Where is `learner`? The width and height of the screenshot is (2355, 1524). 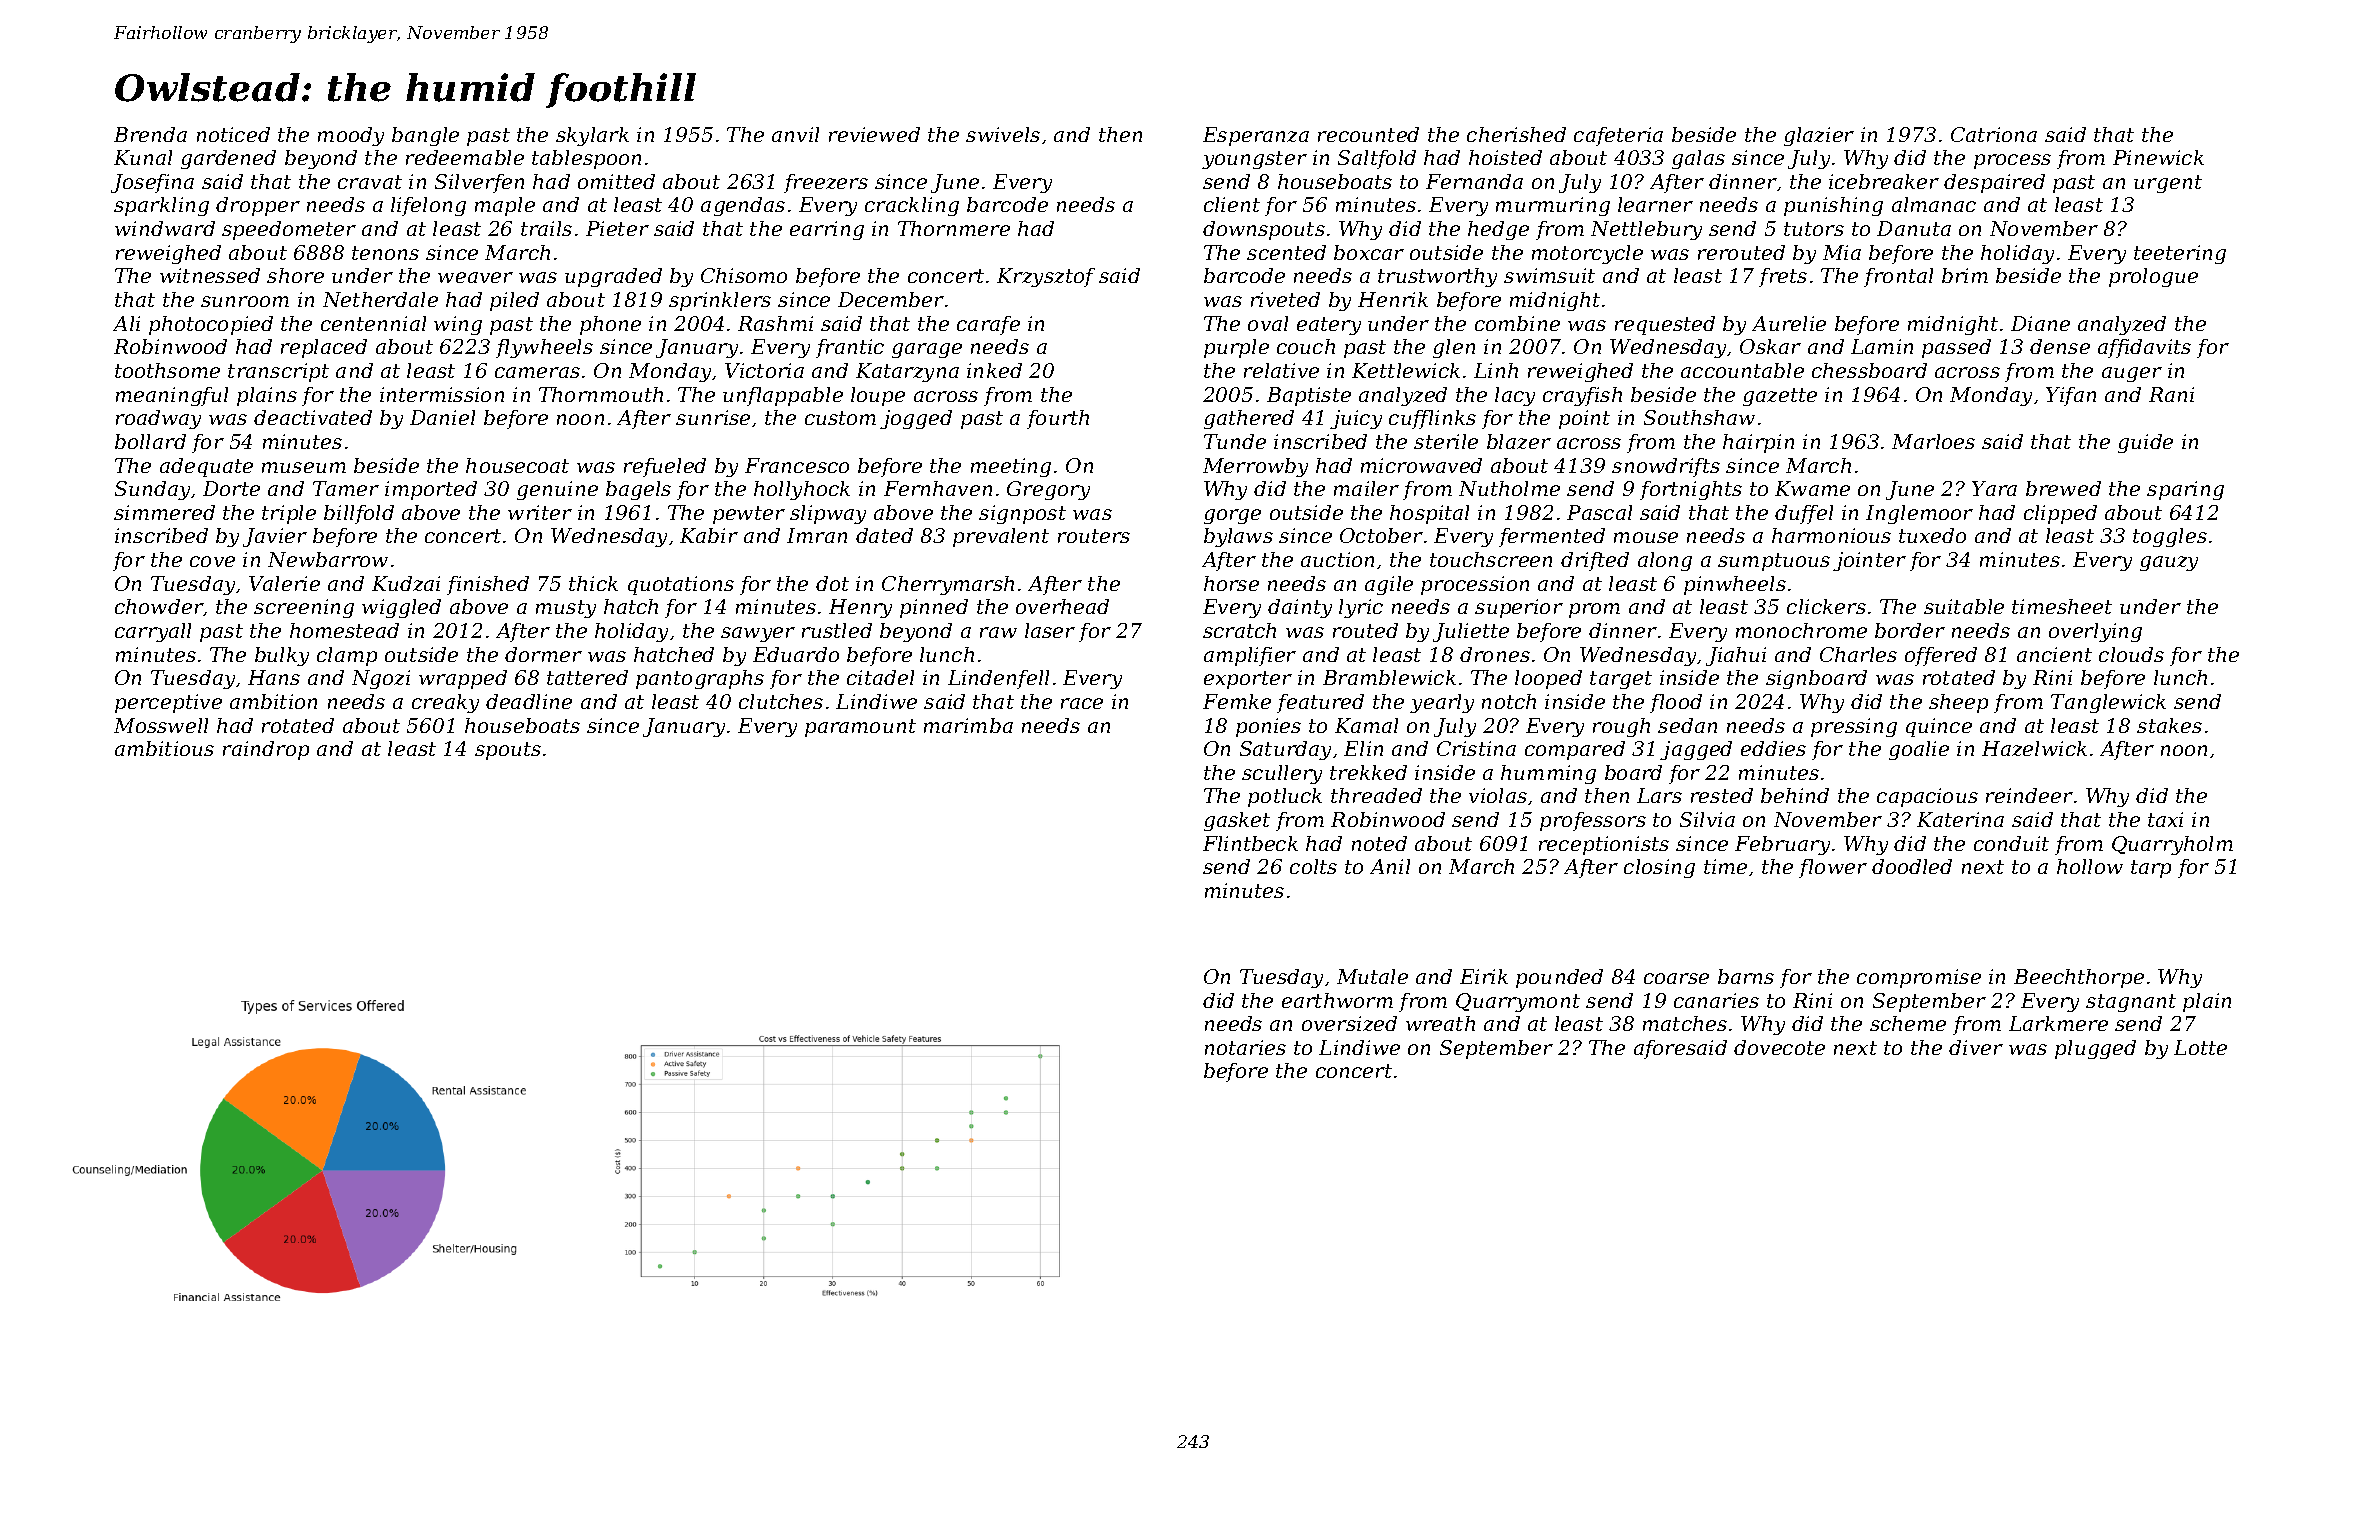 learner is located at coordinates (1655, 204).
